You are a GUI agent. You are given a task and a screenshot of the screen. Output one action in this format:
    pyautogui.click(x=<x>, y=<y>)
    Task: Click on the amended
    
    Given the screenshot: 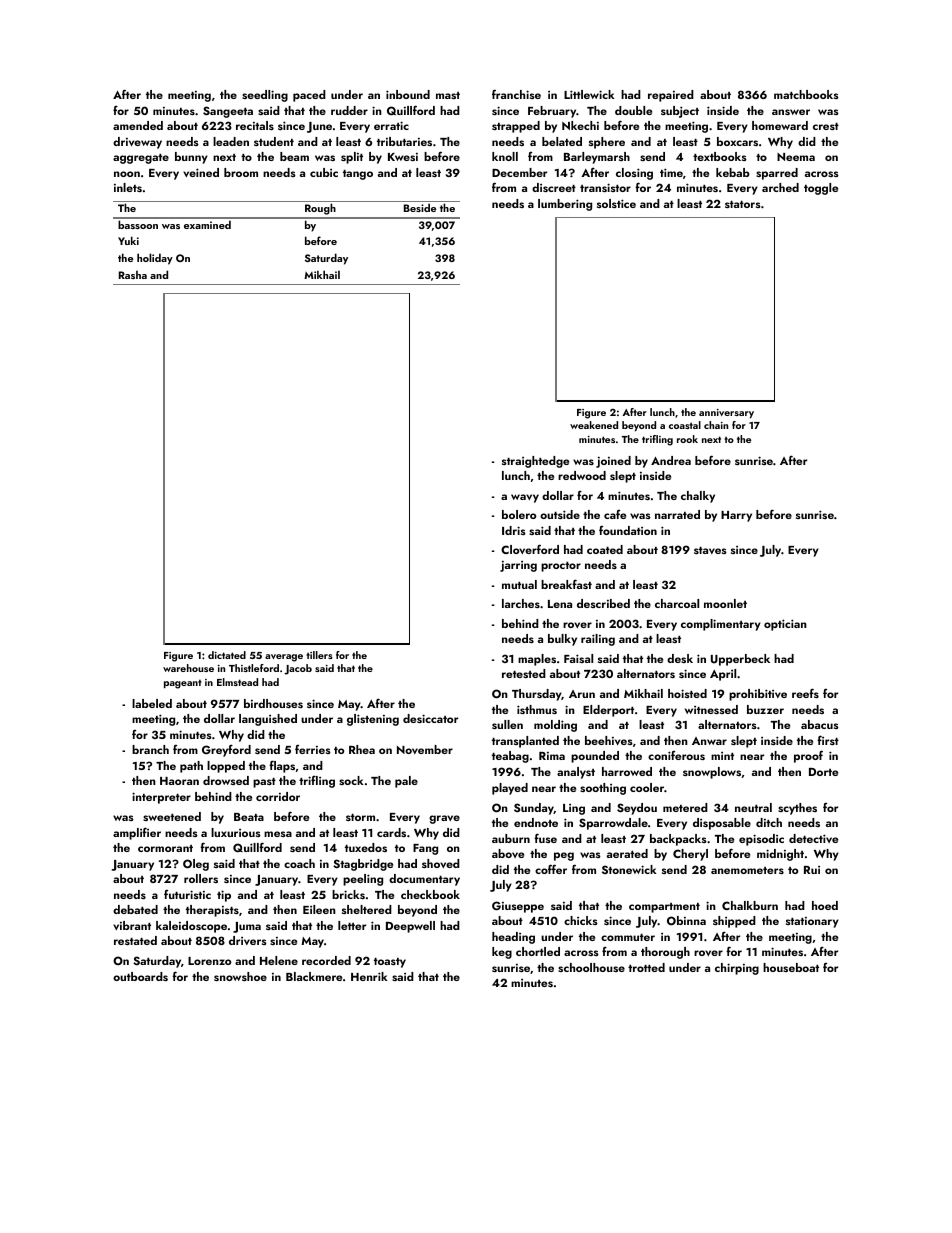 What is the action you would take?
    pyautogui.click(x=138, y=125)
